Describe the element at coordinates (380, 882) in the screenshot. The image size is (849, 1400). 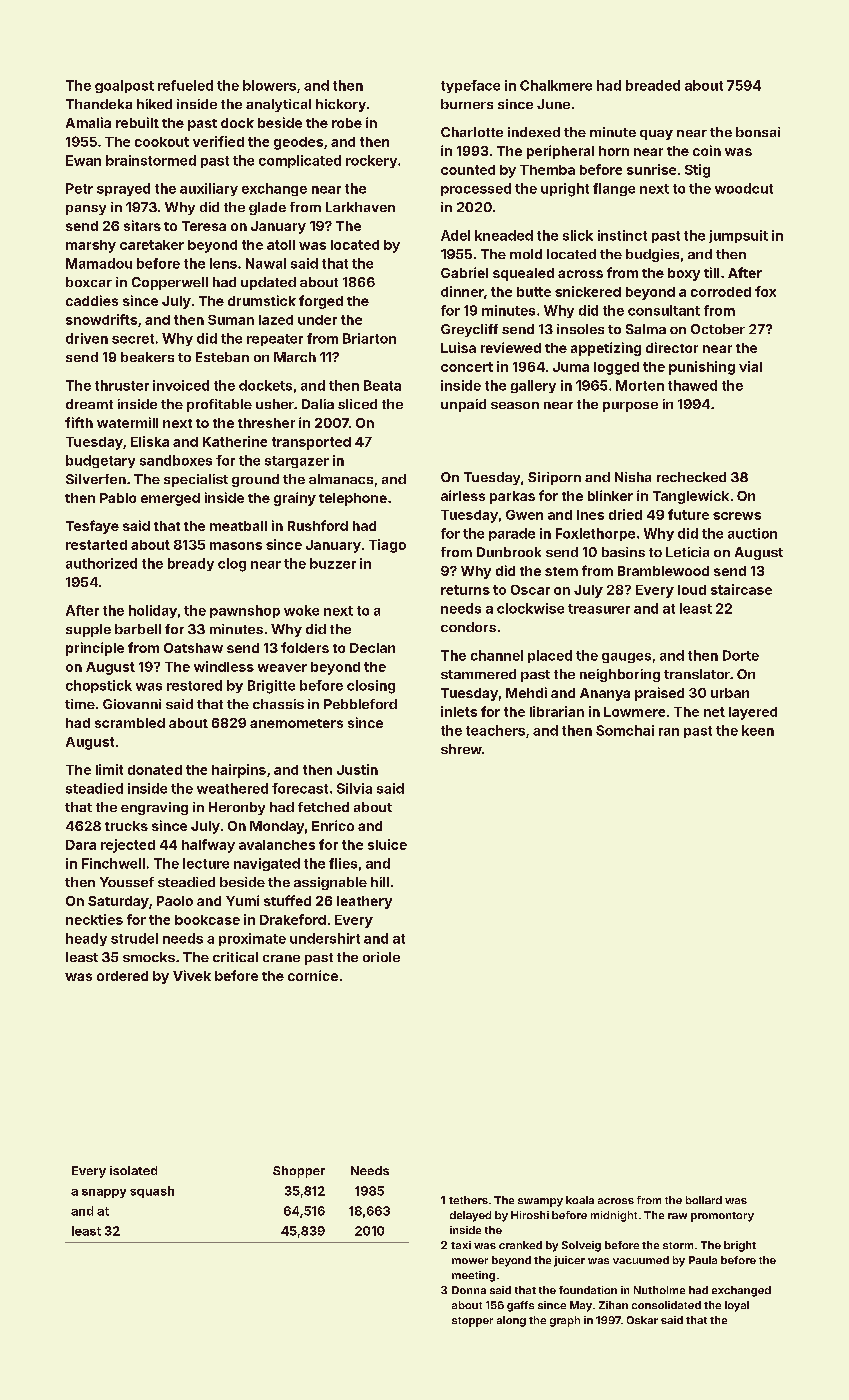
I see `hill` at that location.
